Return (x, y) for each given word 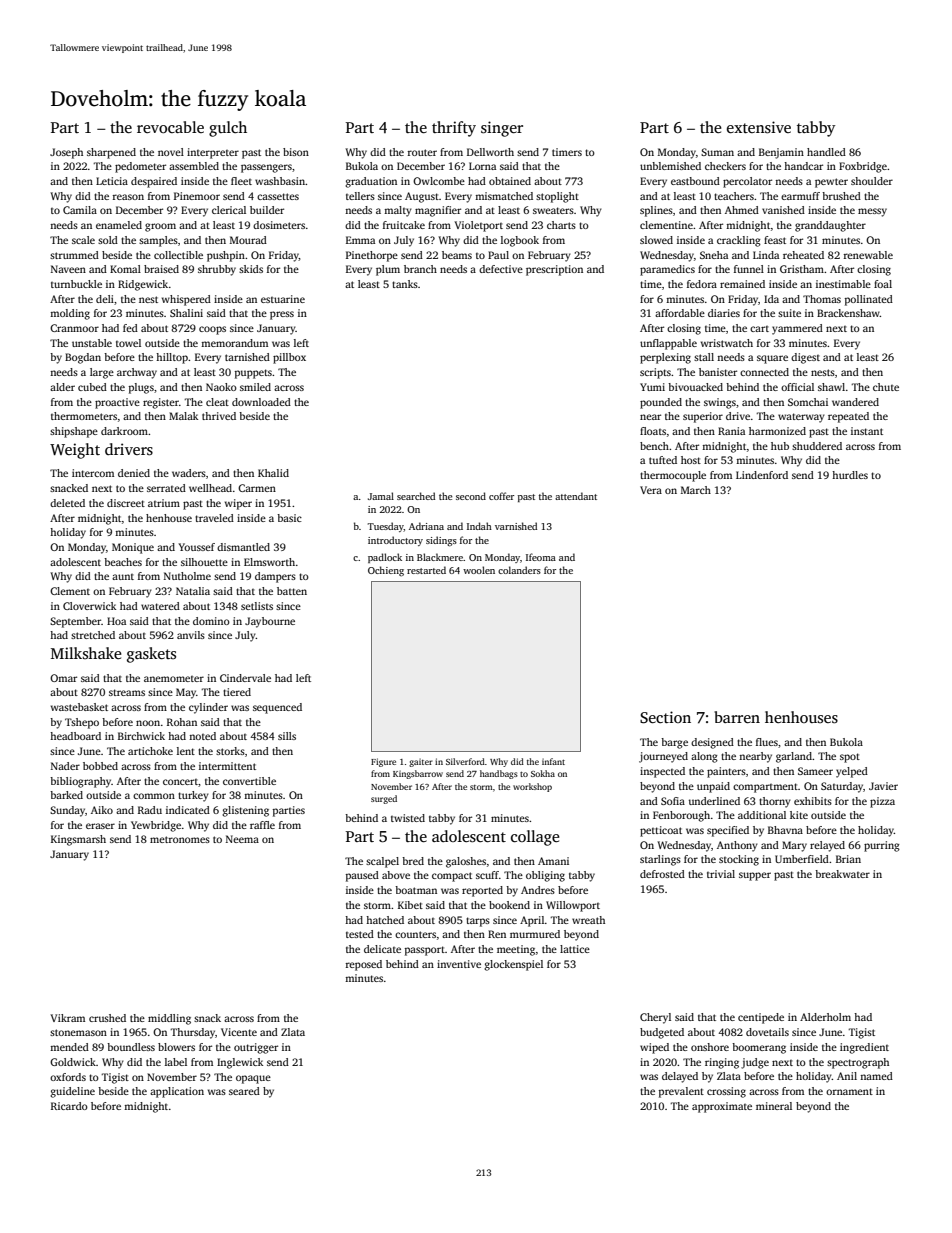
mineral (774, 1106)
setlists (257, 606)
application (177, 1092)
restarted (426, 570)
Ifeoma (541, 557)
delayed (680, 1077)
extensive (759, 127)
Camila (80, 210)
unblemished (670, 166)
